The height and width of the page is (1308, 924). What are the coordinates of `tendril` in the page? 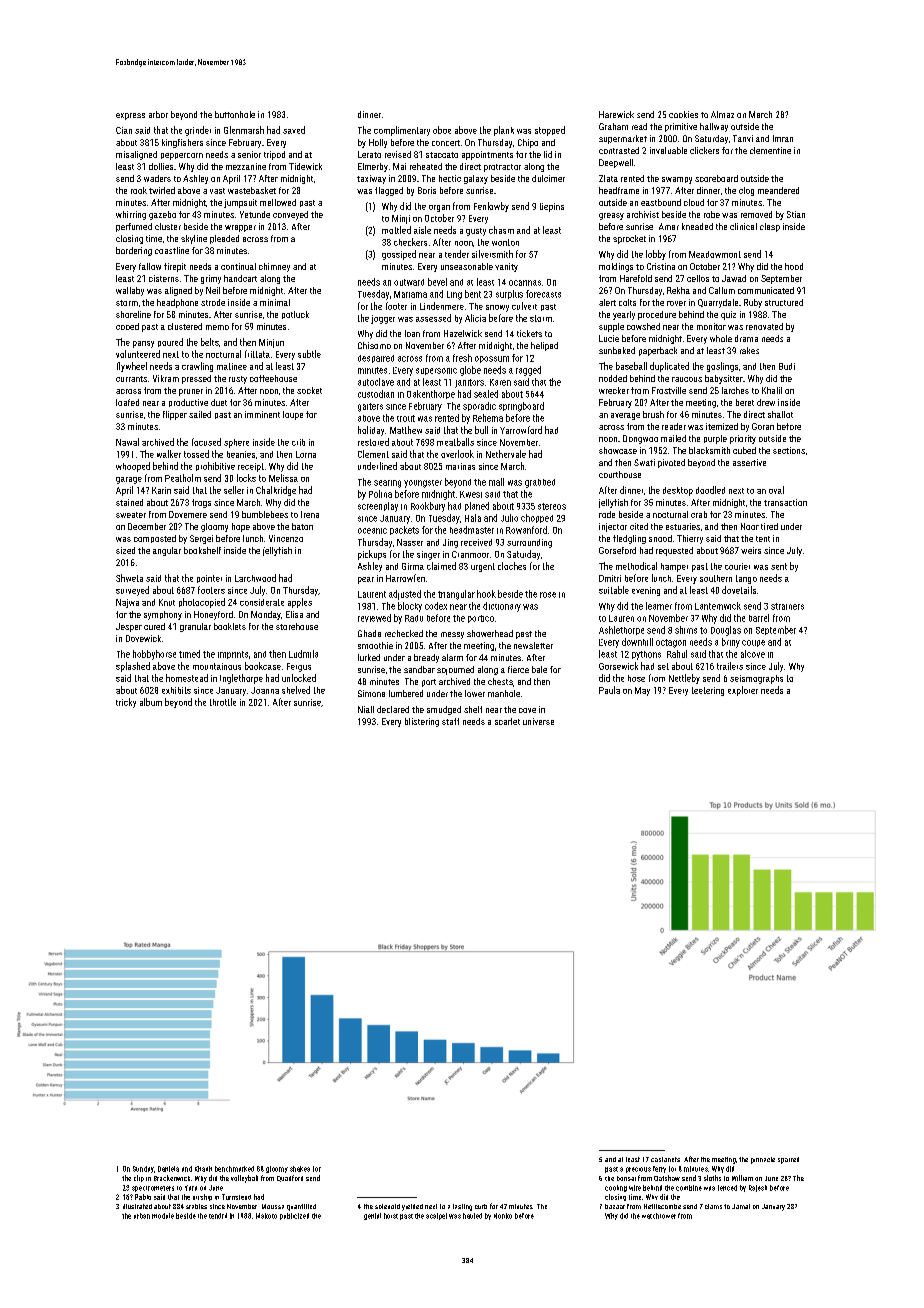 It's located at (218, 1216).
